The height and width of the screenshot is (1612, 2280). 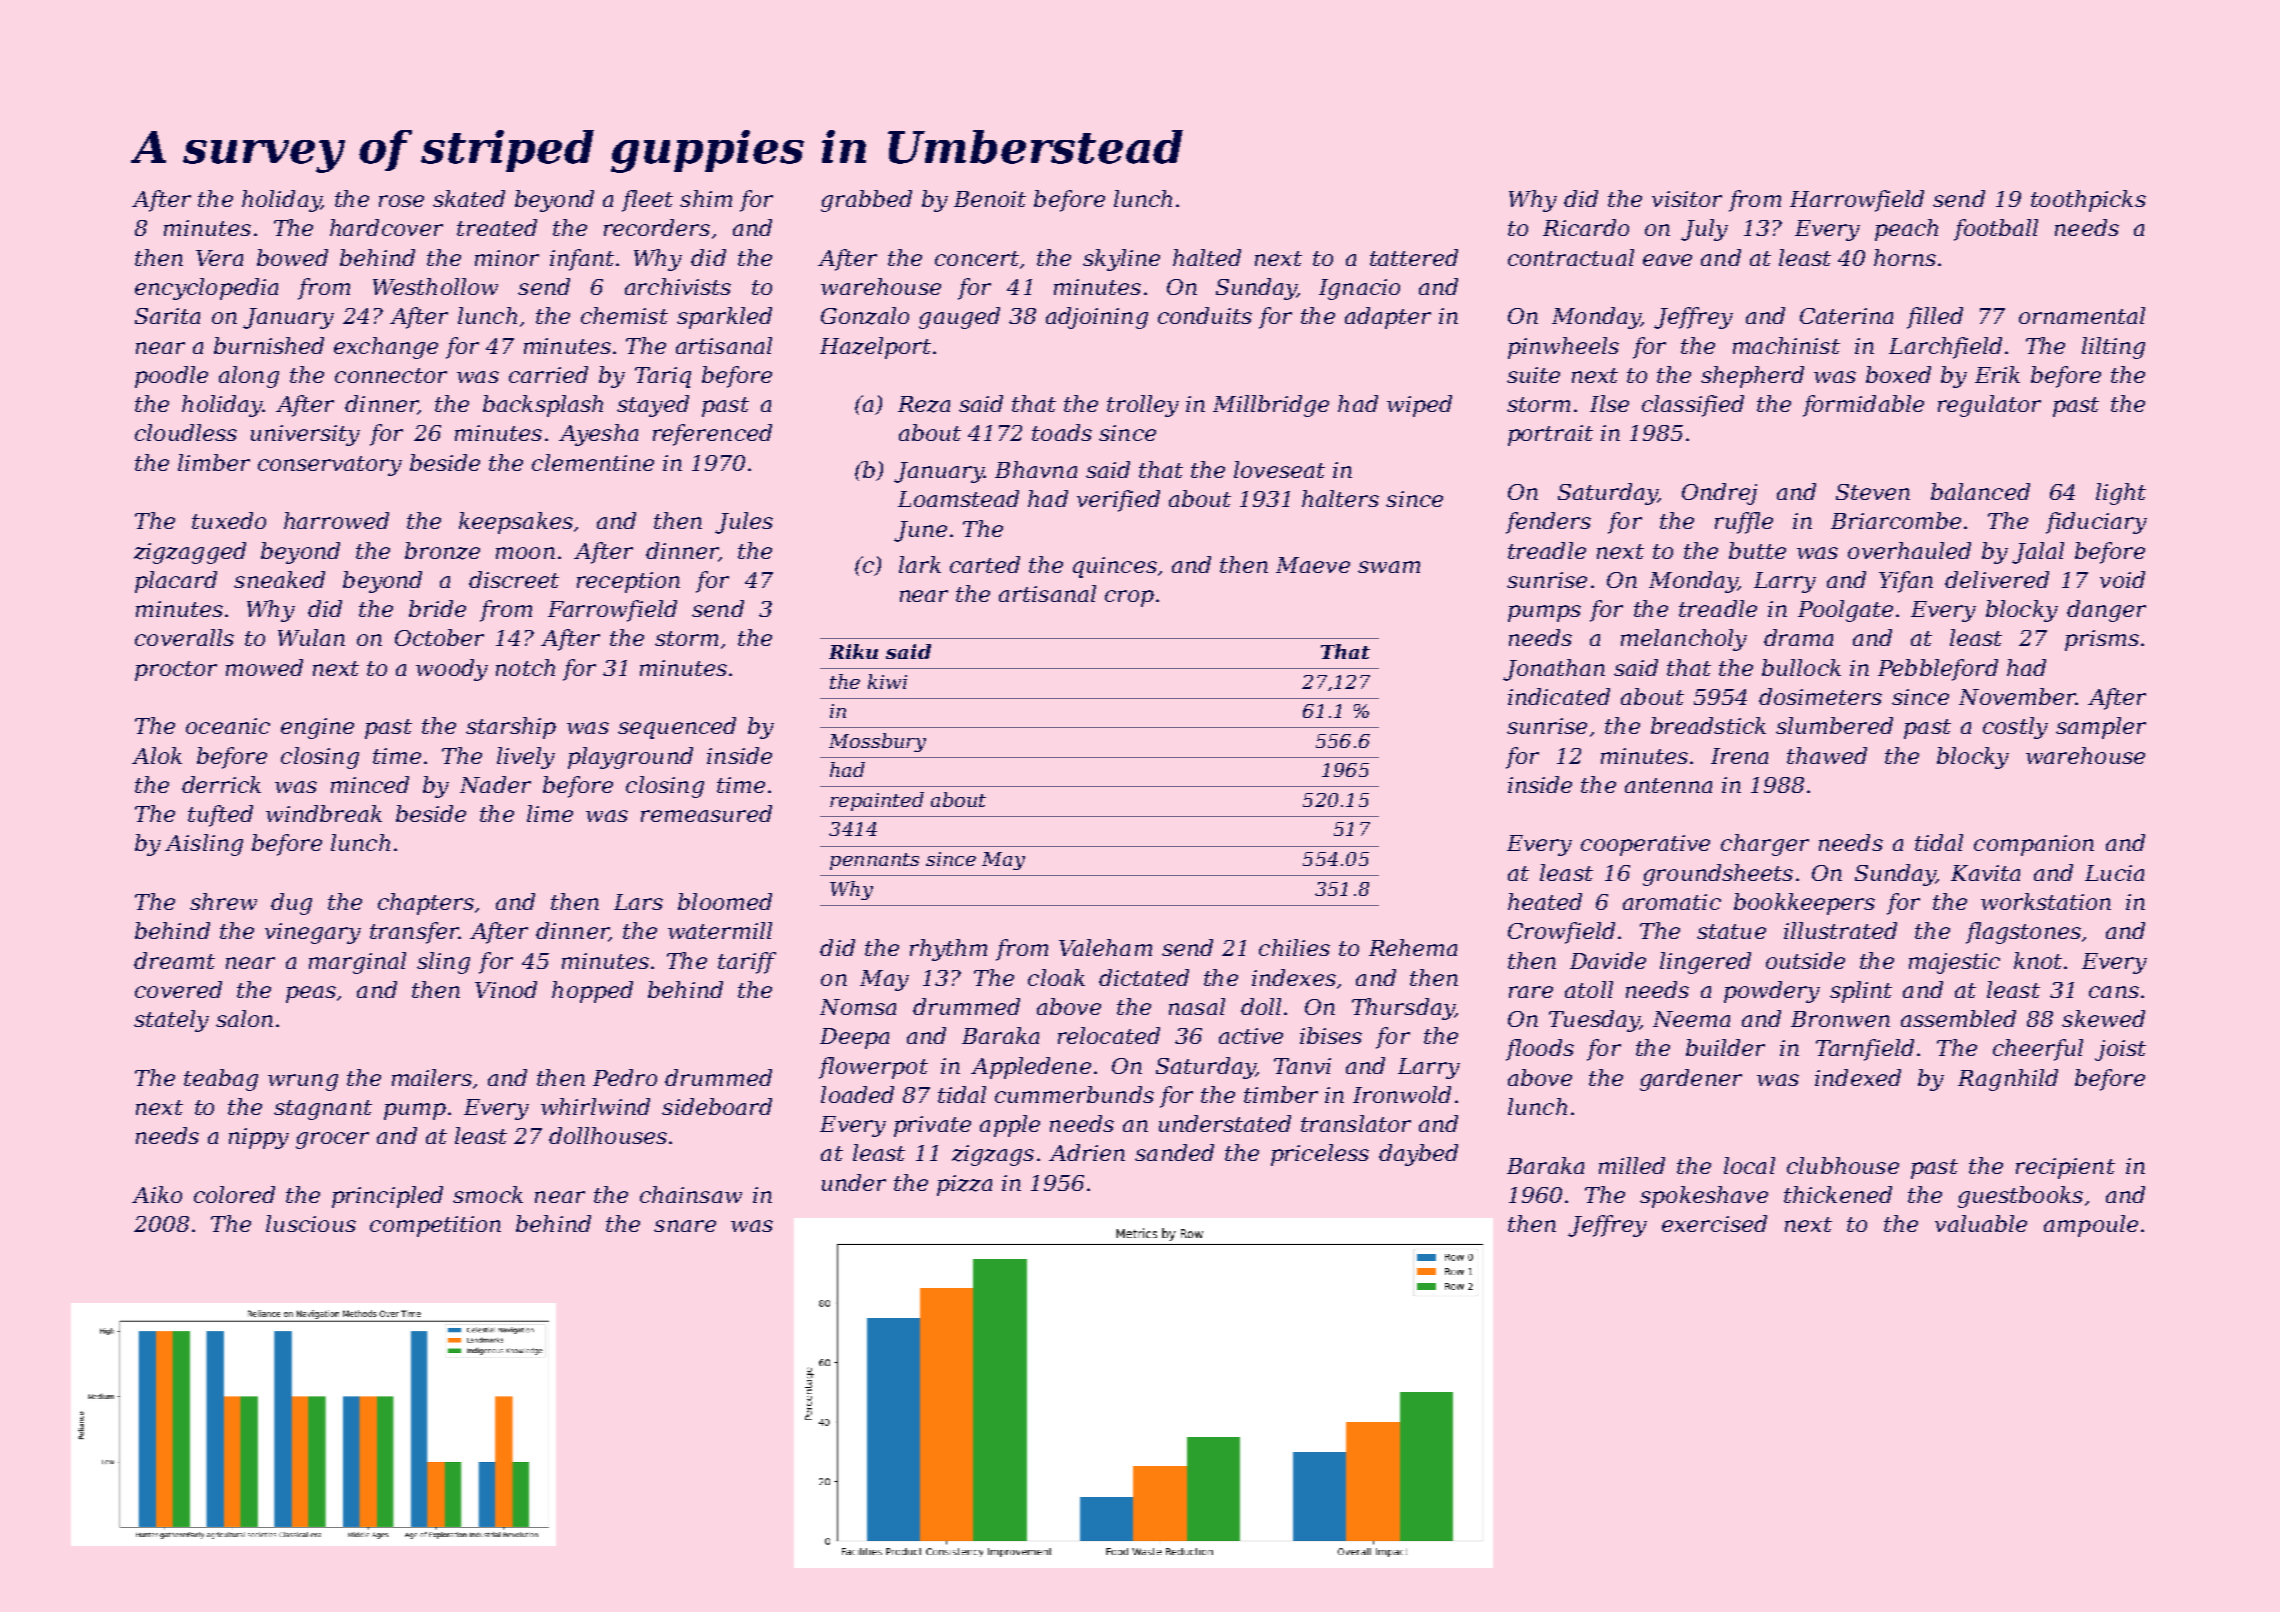 What do you see at coordinates (875, 348) in the screenshot?
I see `Hazelport` at bounding box center [875, 348].
